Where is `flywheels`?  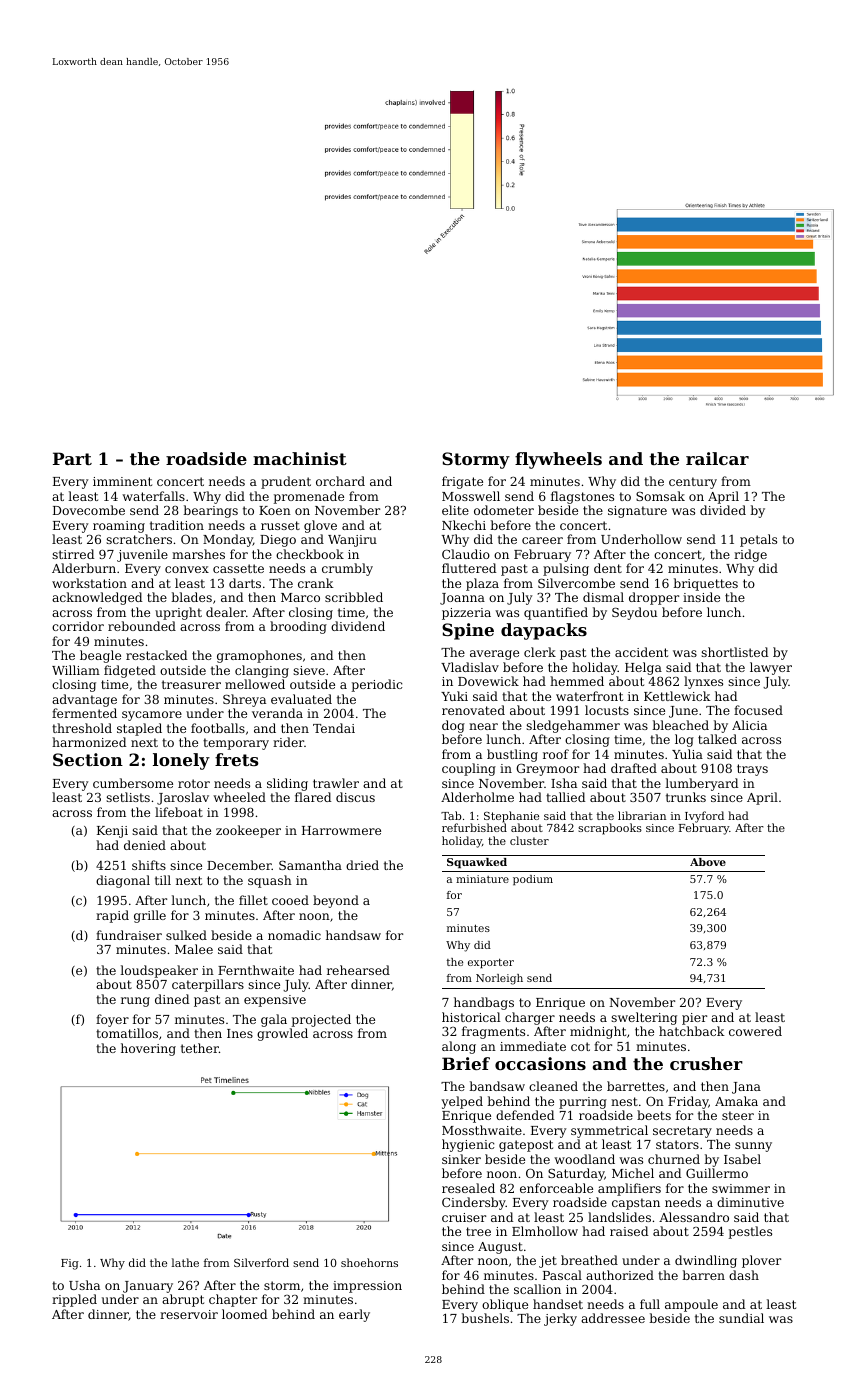
flywheels is located at coordinates (558, 460).
